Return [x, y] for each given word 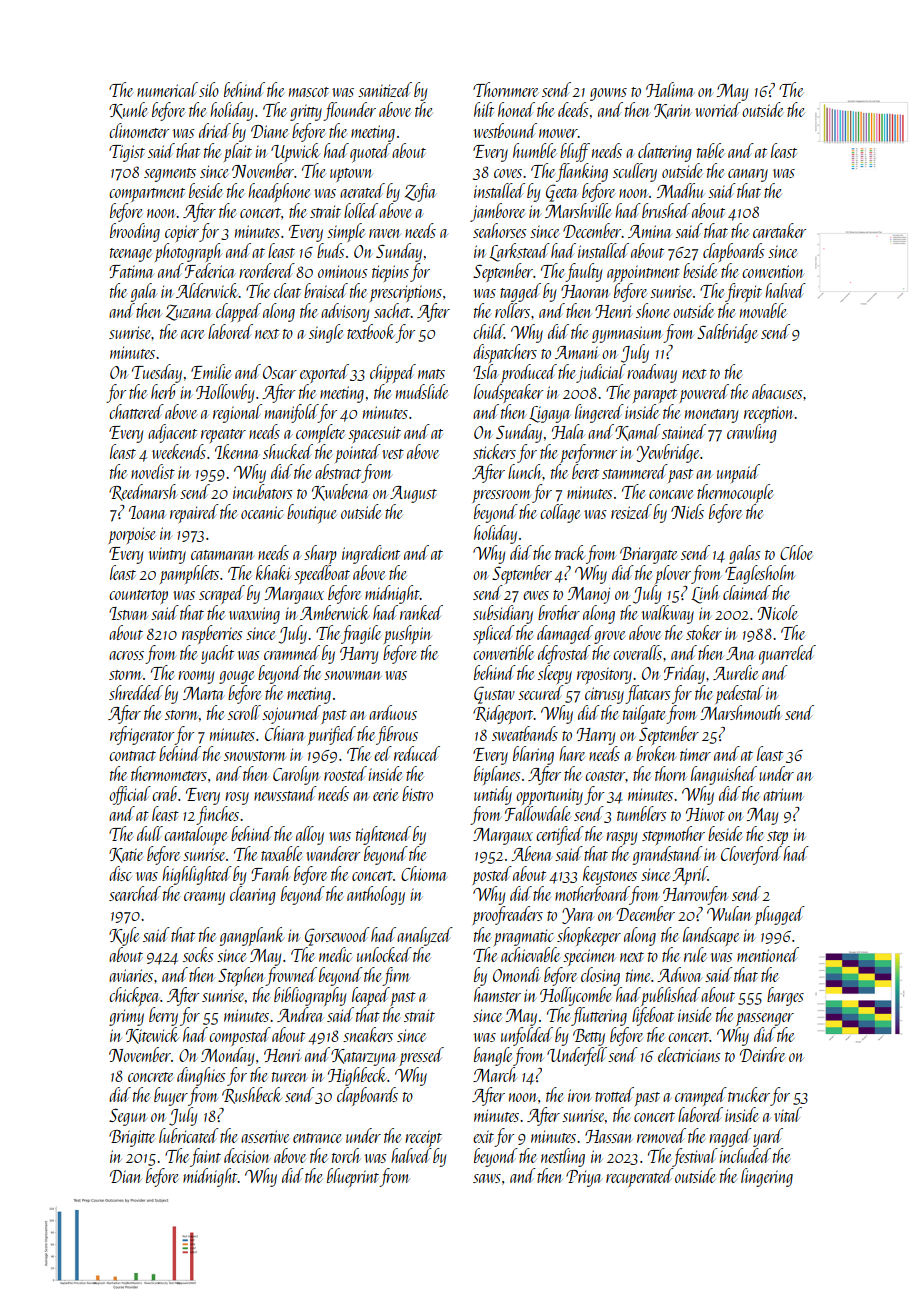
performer [588, 453]
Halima [669, 89]
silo [209, 89]
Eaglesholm [759, 574]
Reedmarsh [142, 492]
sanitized [385, 89]
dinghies [201, 1076]
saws [487, 1178]
